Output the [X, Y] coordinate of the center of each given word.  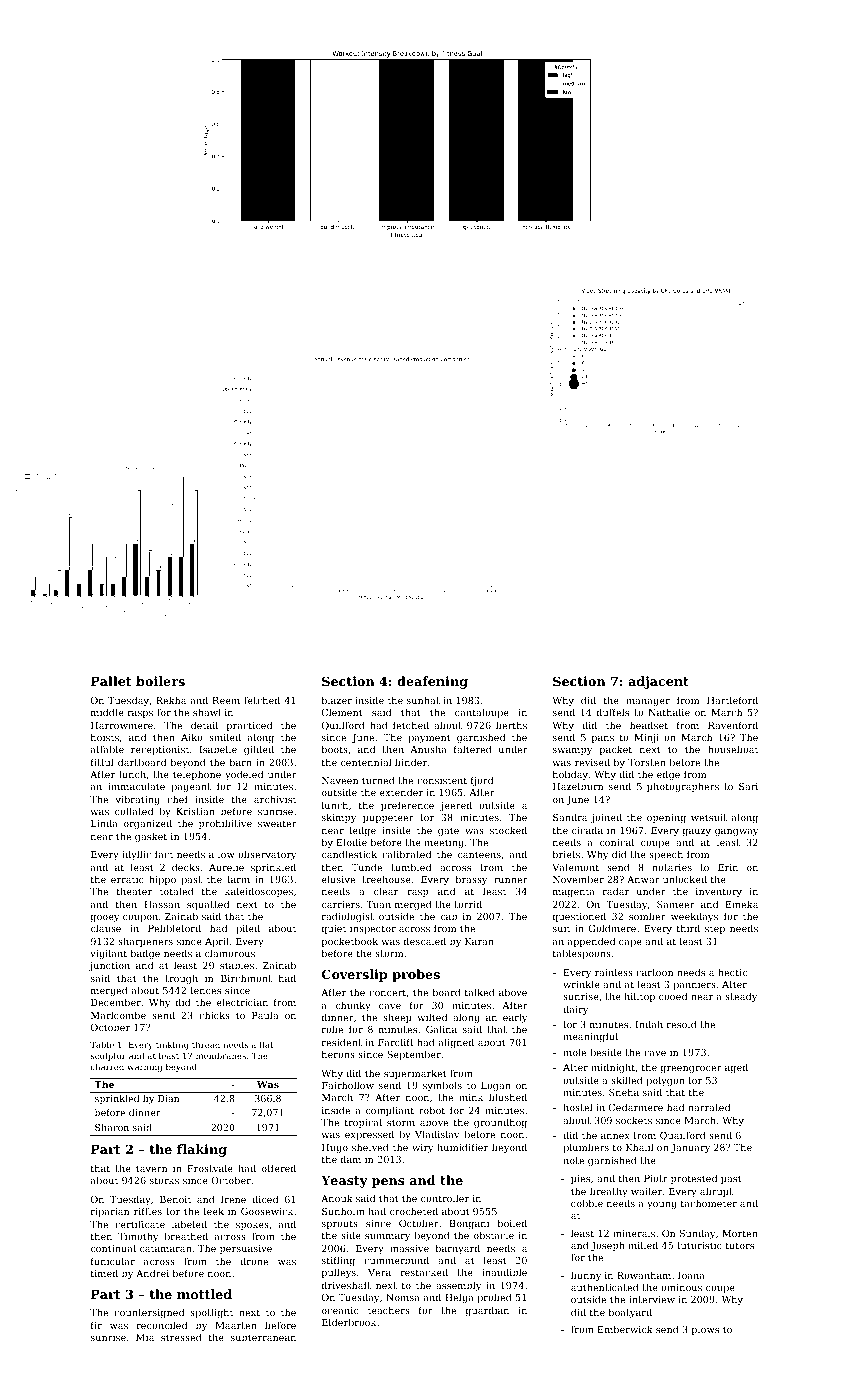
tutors [740, 1245]
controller [445, 1198]
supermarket [415, 1074]
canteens [479, 854]
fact [164, 854]
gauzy [697, 832]
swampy [572, 751]
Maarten [236, 1325]
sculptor [108, 1056]
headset [649, 725]
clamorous [230, 953]
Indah [649, 1024]
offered [279, 1168]
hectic [732, 972]
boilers [160, 681]
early [515, 1018]
